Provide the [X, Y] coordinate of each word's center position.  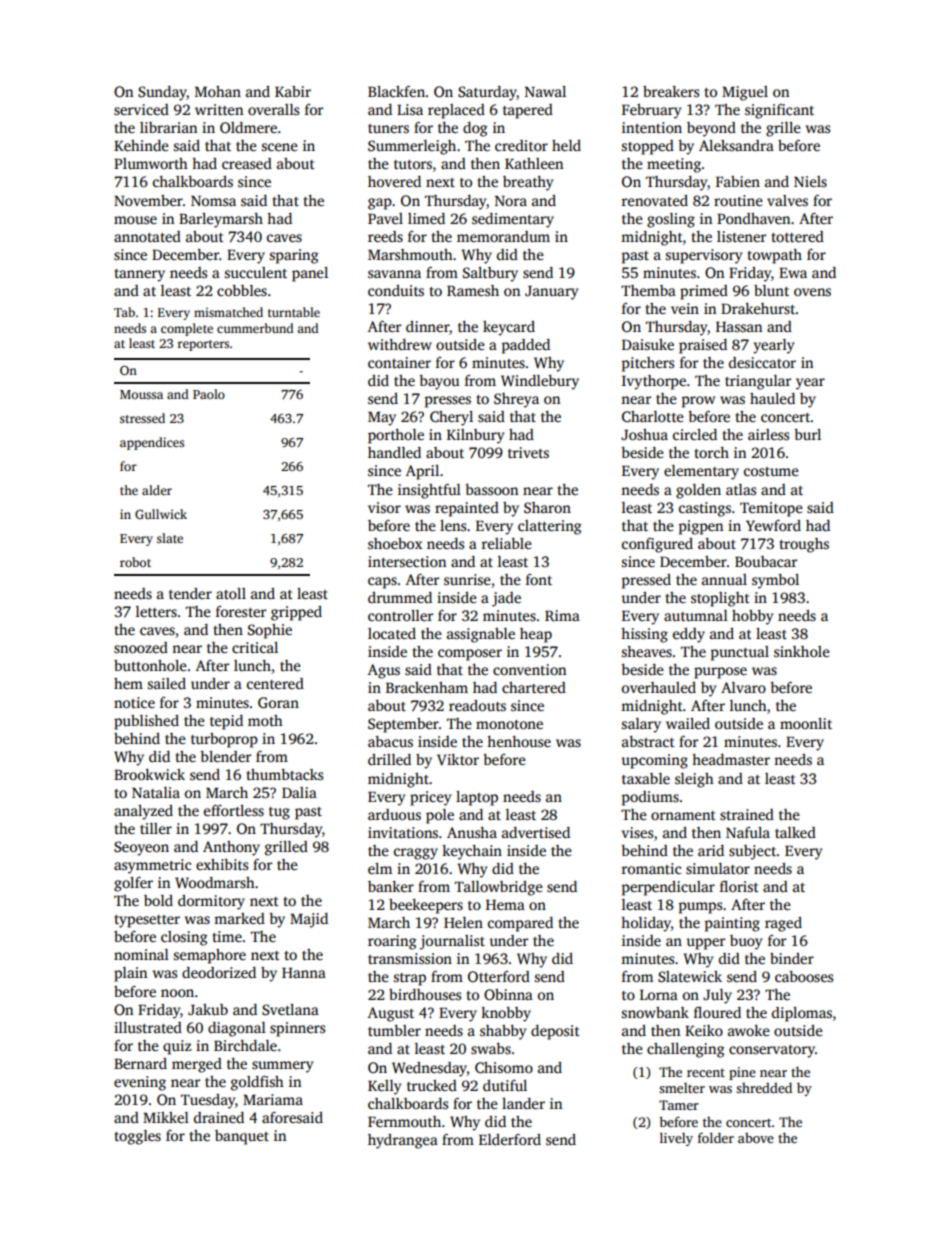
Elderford [510, 1139]
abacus [390, 741]
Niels [810, 181]
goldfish [257, 1083]
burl [807, 434]
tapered [528, 111]
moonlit [806, 723]
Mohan [218, 91]
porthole [396, 436]
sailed [167, 683]
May [382, 419]
